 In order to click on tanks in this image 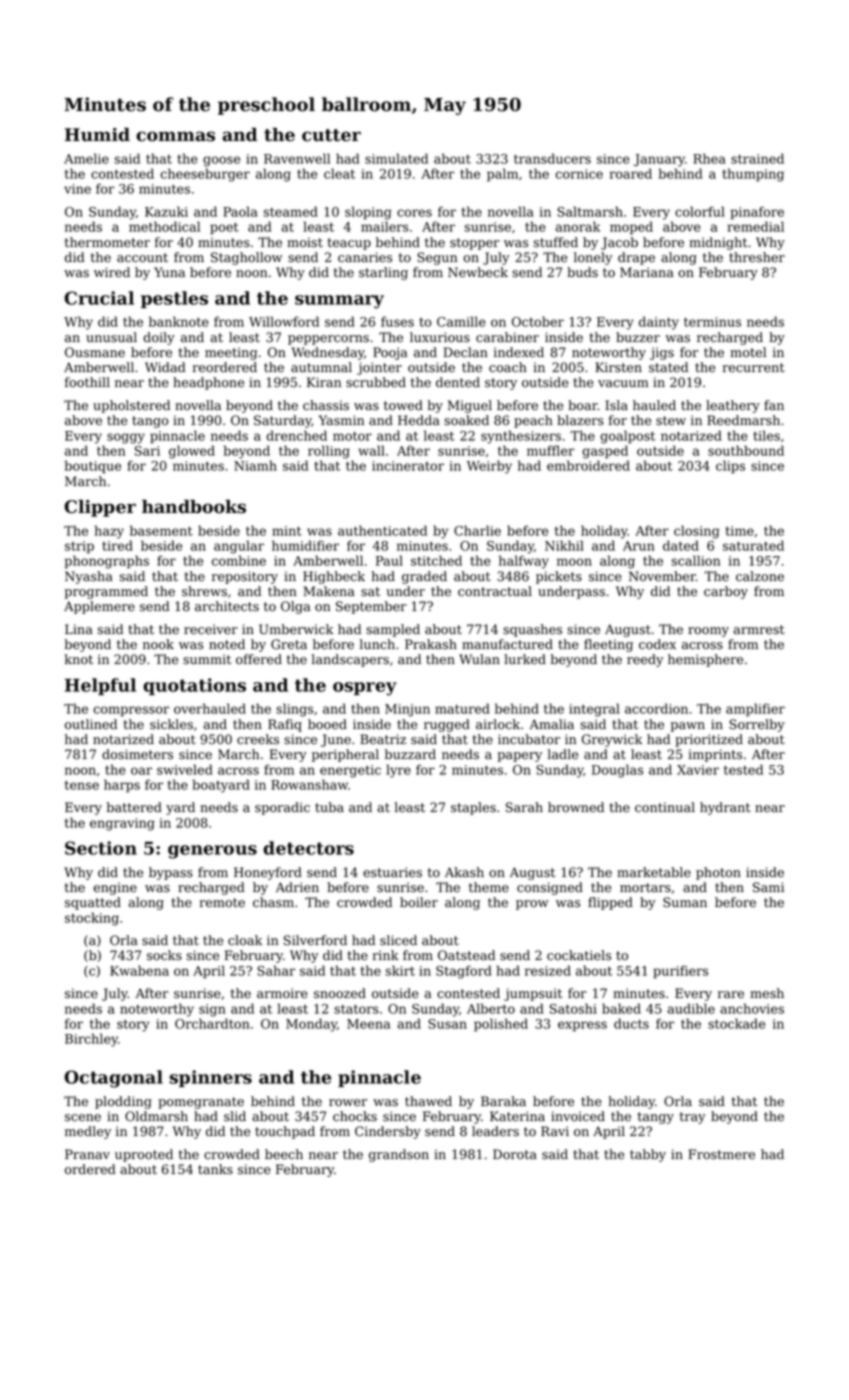, I will do `click(215, 1169)`.
